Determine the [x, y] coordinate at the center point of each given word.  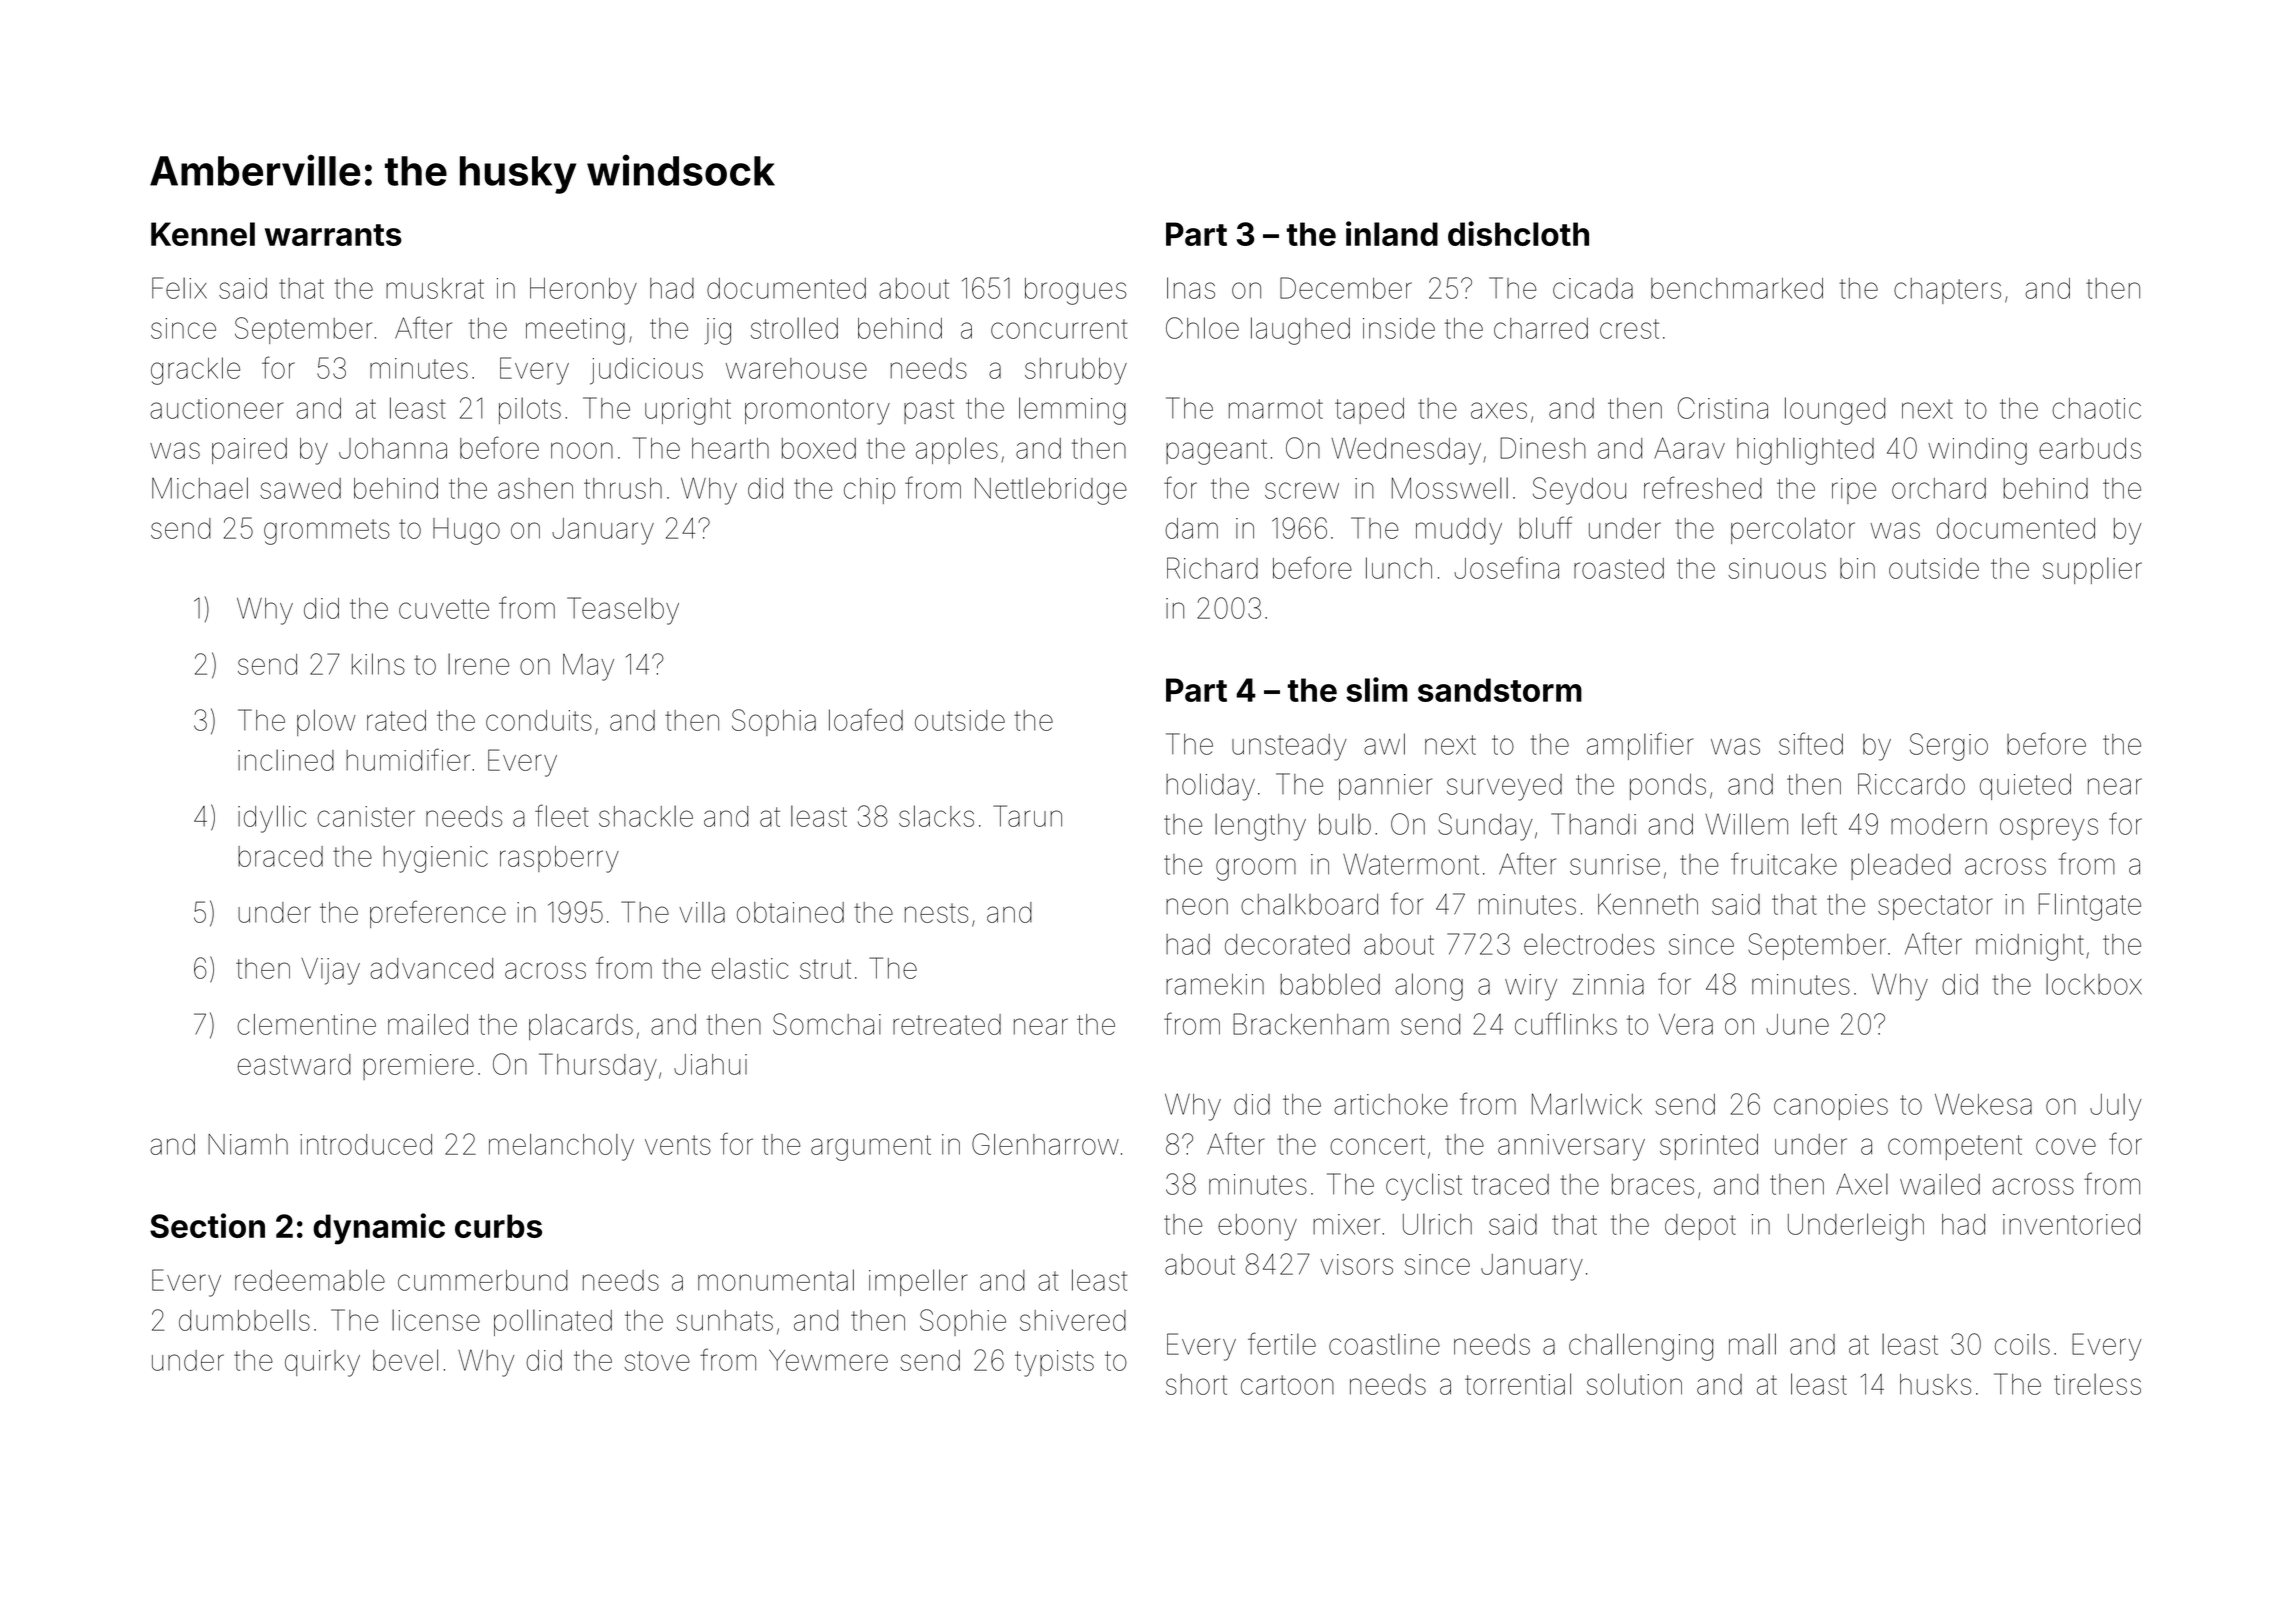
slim [1376, 689]
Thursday [598, 1067]
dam [1191, 528]
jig [718, 331]
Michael [200, 488]
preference [438, 914]
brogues [1076, 291]
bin [1857, 568]
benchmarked [1737, 288]
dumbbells [244, 1320]
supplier [2092, 570]
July [2116, 1107]
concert [1377, 1145]
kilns [378, 664]
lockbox [2094, 984]
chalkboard [1309, 904]
